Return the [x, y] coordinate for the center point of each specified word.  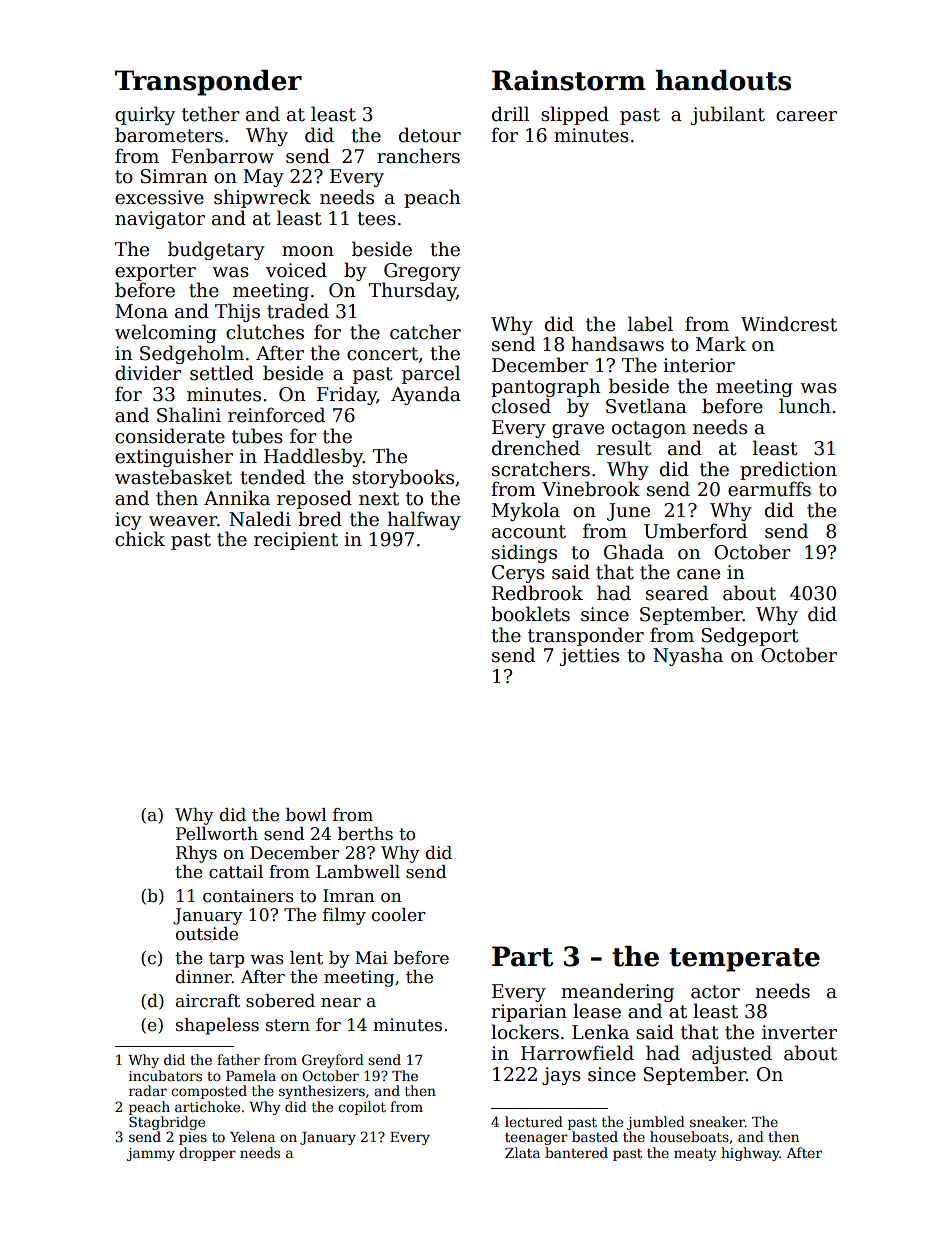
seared [677, 593]
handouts [723, 80]
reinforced [276, 415]
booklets [530, 614]
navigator [160, 220]
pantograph [545, 387]
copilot [362, 1108]
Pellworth [217, 834]
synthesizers [322, 1092]
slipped [575, 115]
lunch [805, 406]
